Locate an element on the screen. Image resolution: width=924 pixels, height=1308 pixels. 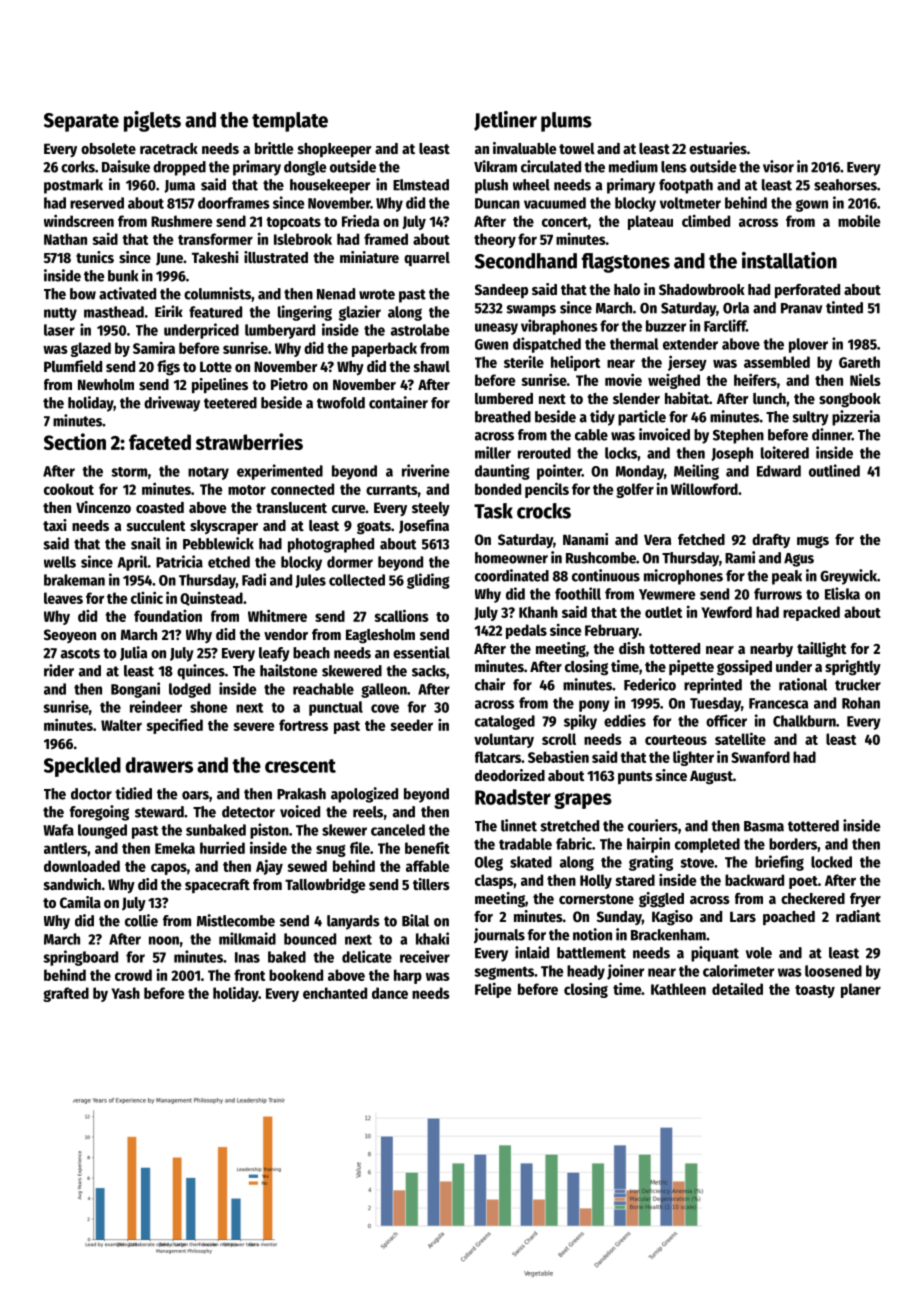
Felipe is located at coordinates (493, 990).
